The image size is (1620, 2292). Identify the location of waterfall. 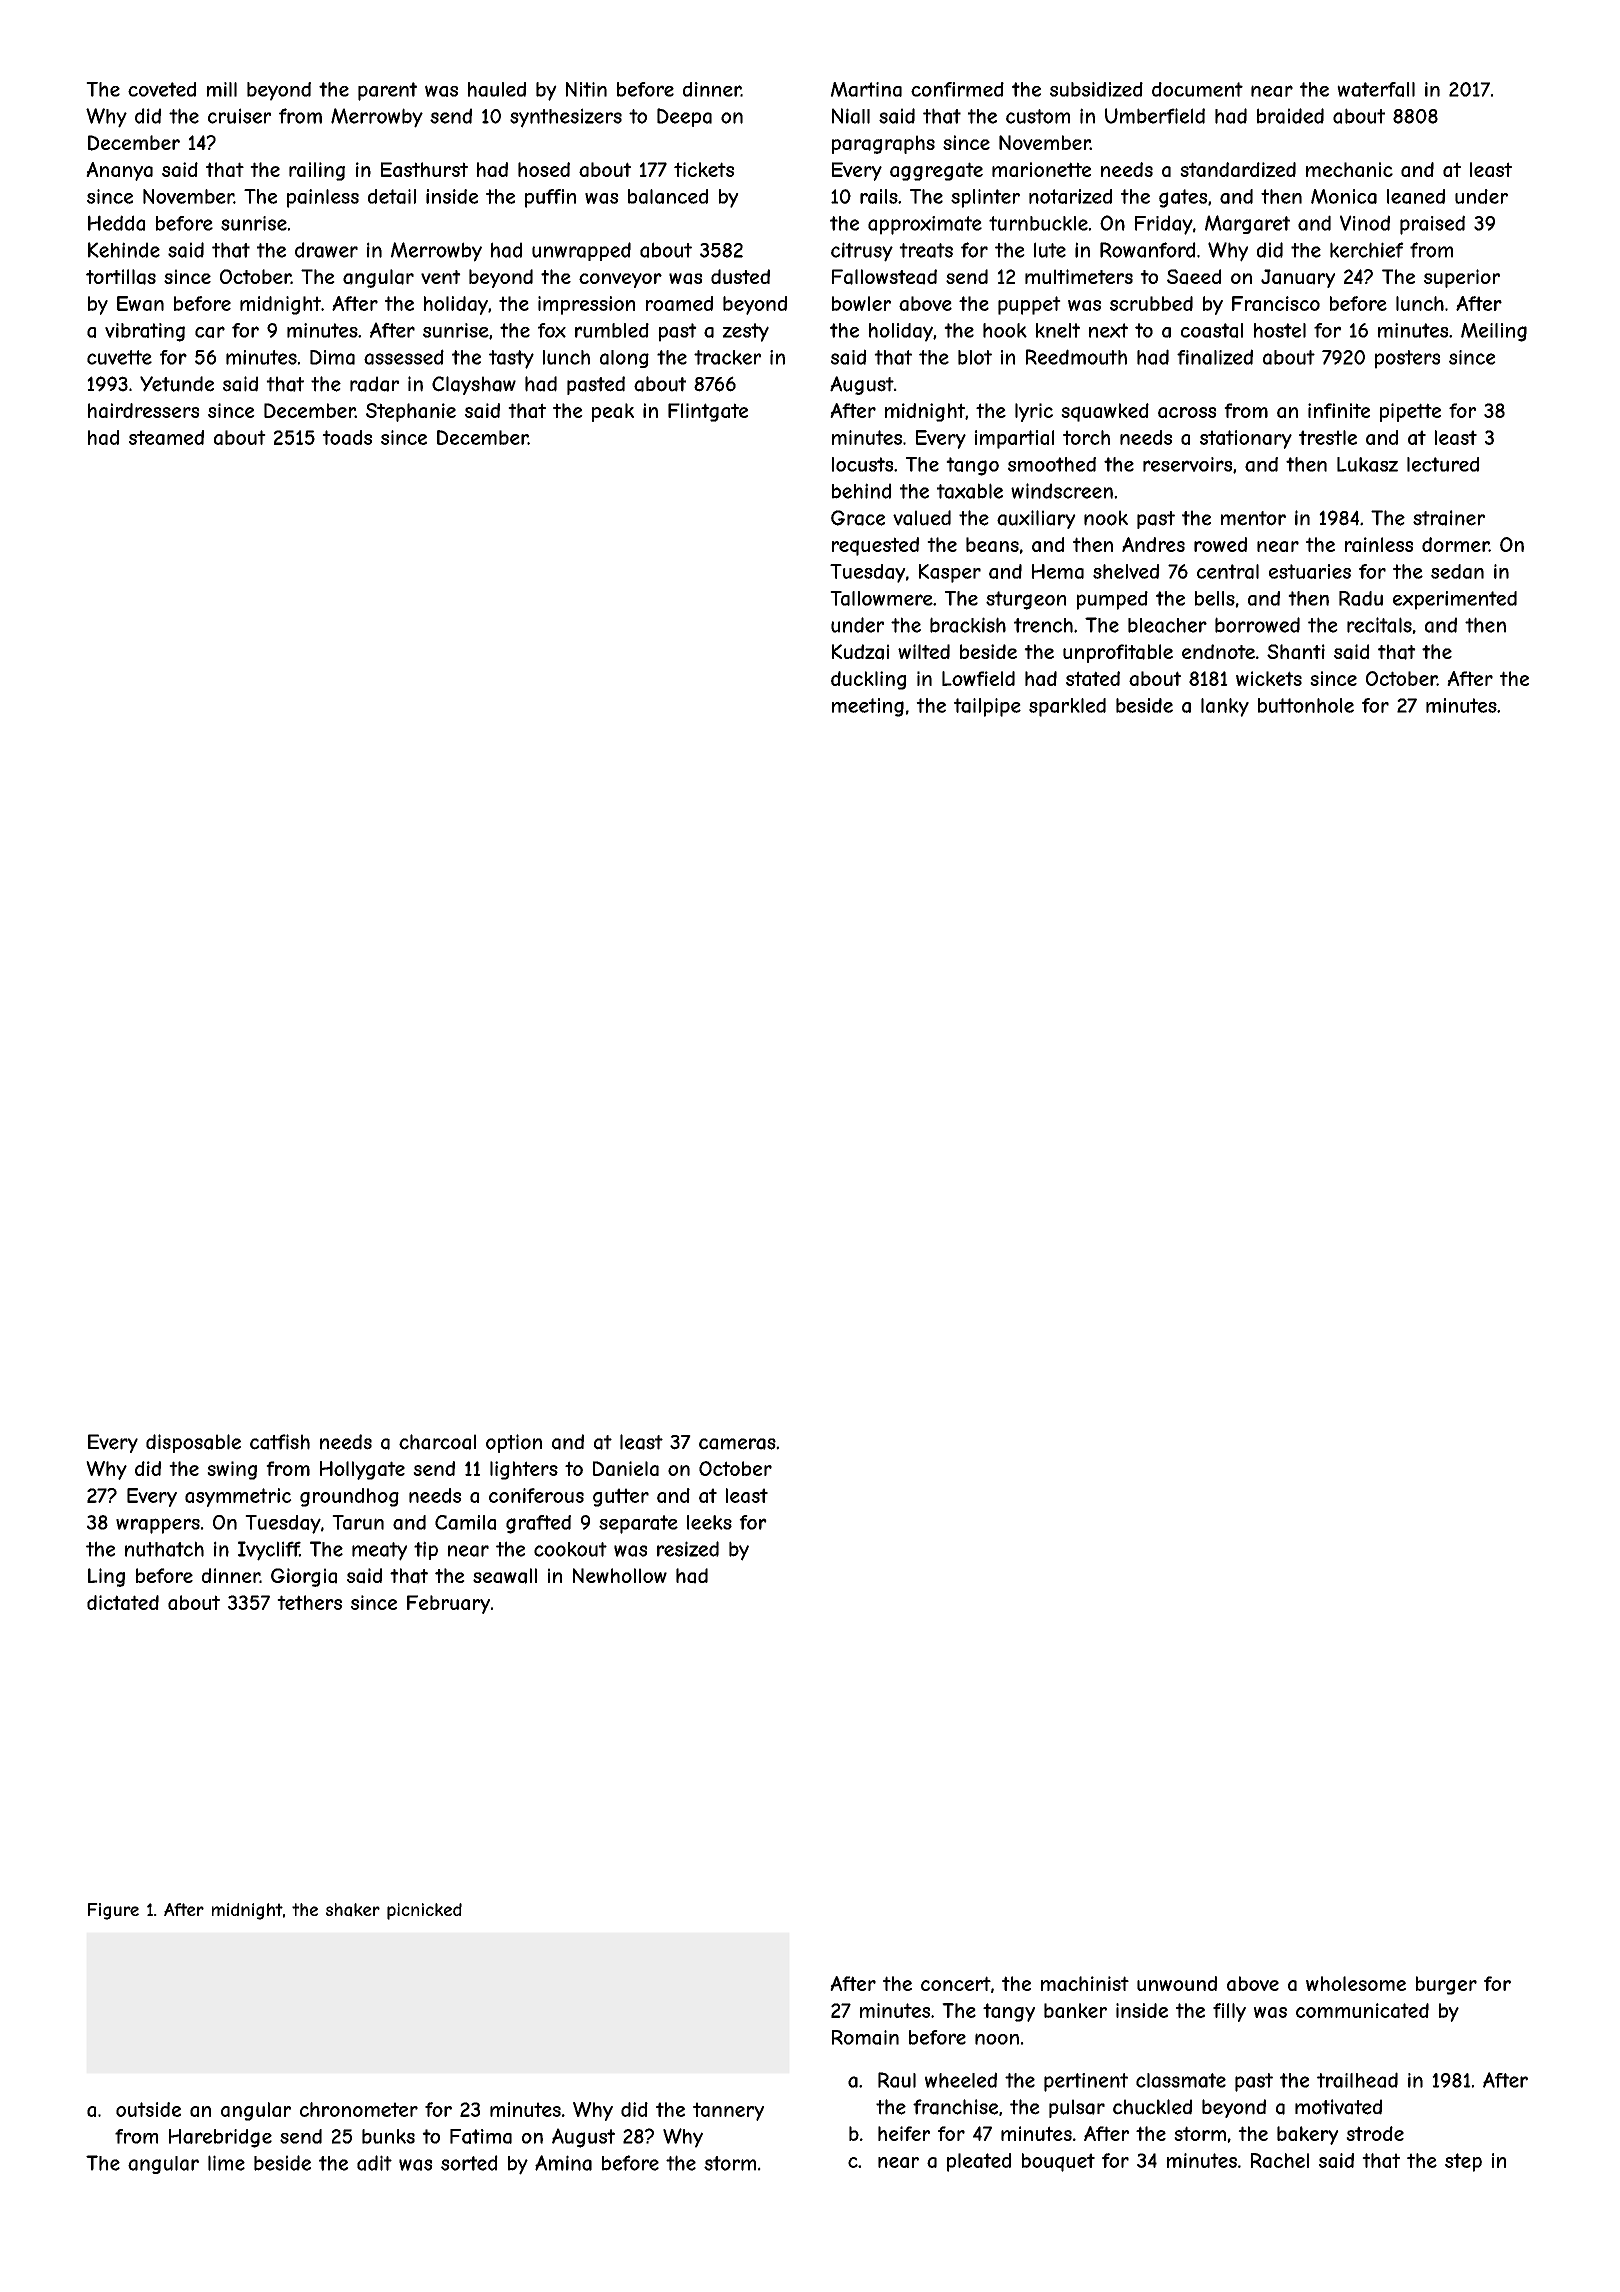
(1376, 89).
